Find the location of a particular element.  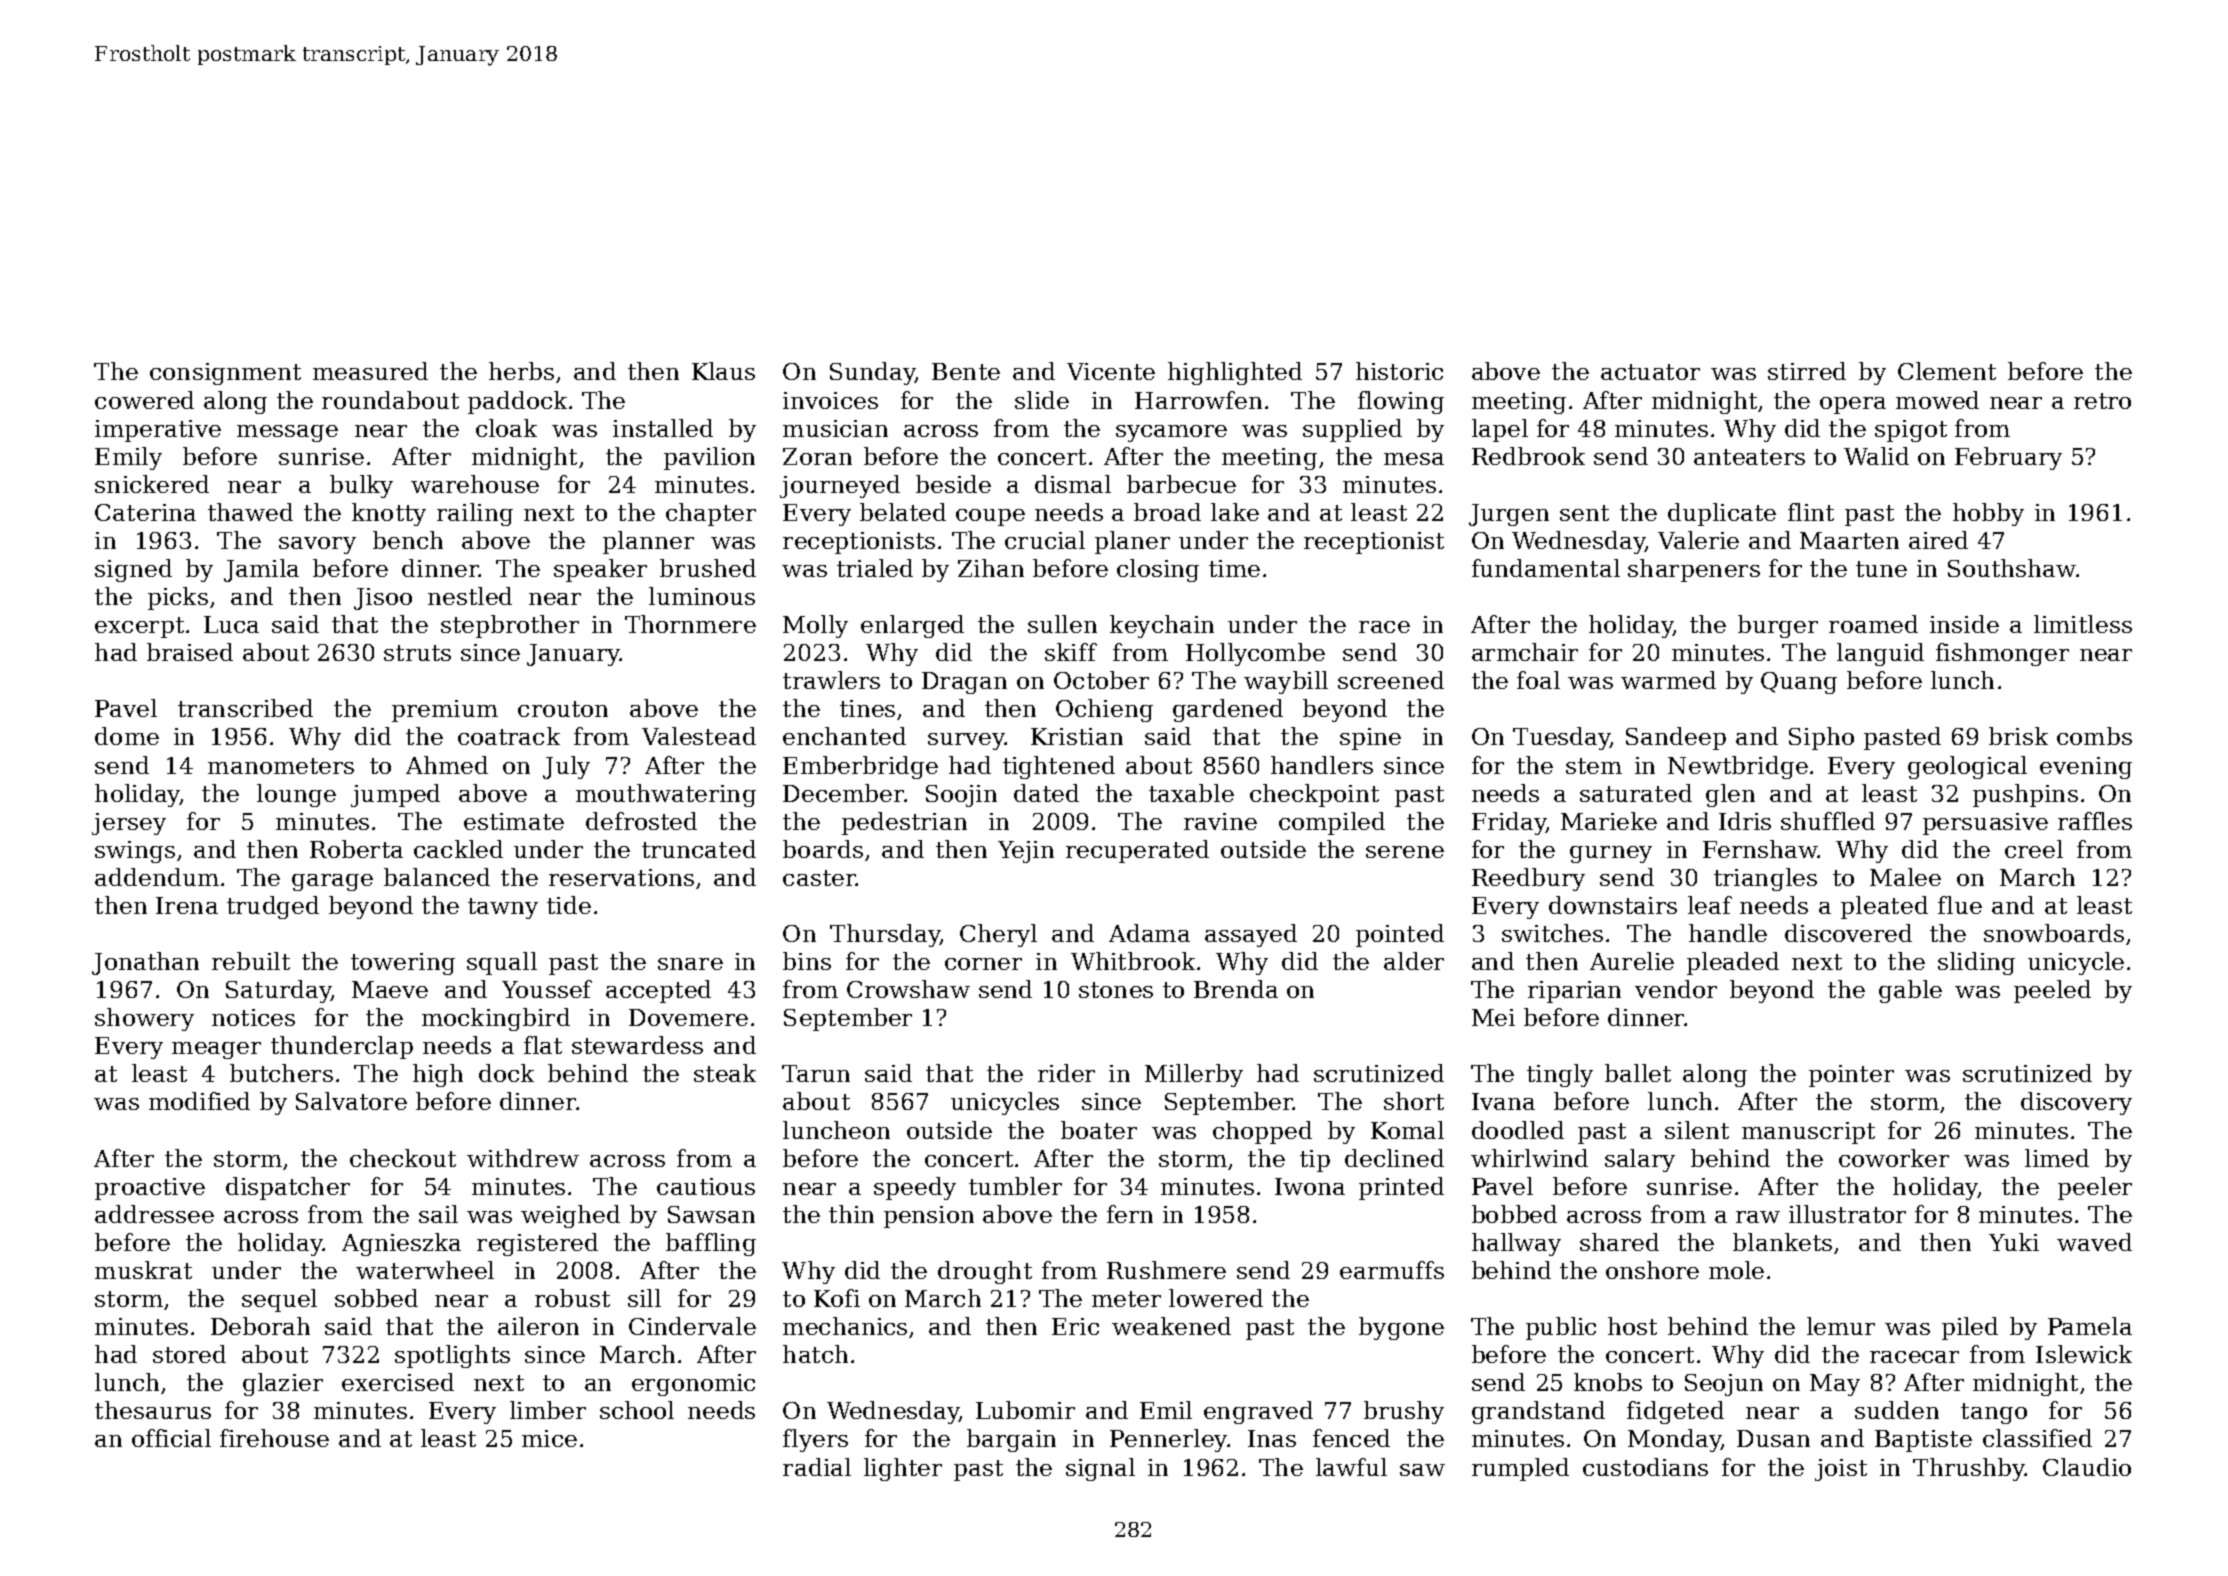

belated is located at coordinates (903, 512).
